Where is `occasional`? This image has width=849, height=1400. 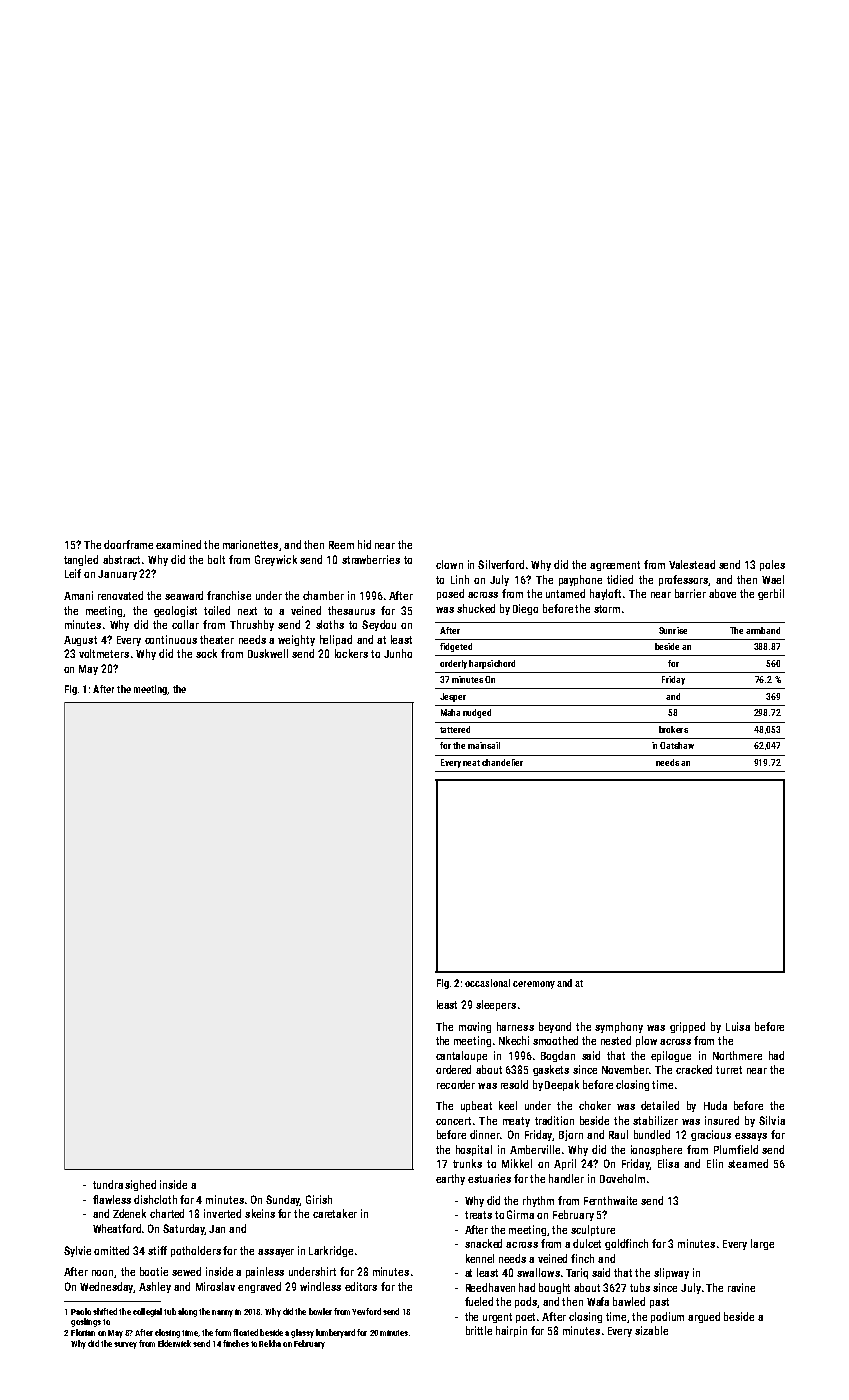 occasional is located at coordinates (487, 983).
